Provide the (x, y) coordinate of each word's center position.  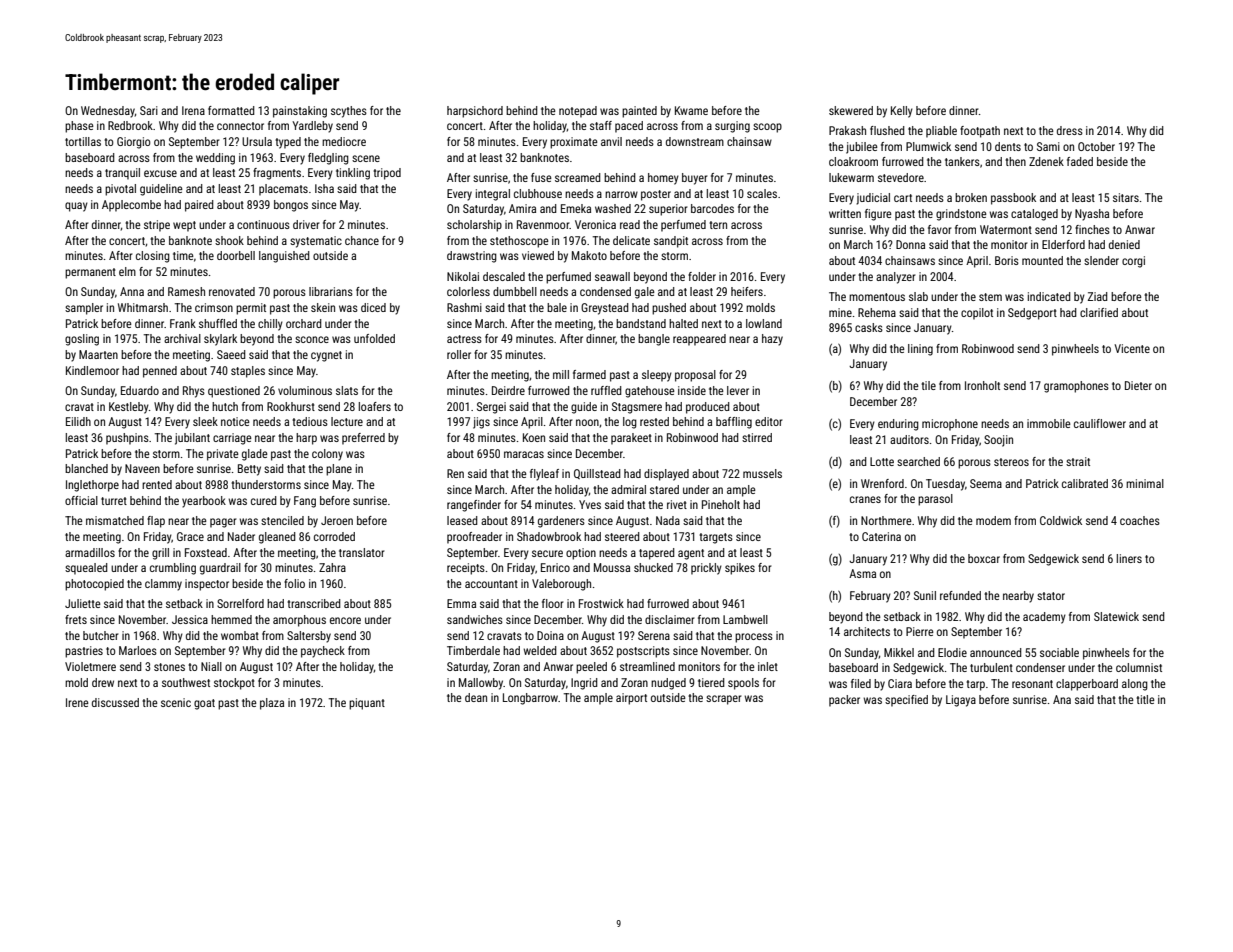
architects (867, 631)
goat (204, 704)
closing (153, 257)
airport (631, 699)
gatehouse (650, 392)
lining (920, 350)
